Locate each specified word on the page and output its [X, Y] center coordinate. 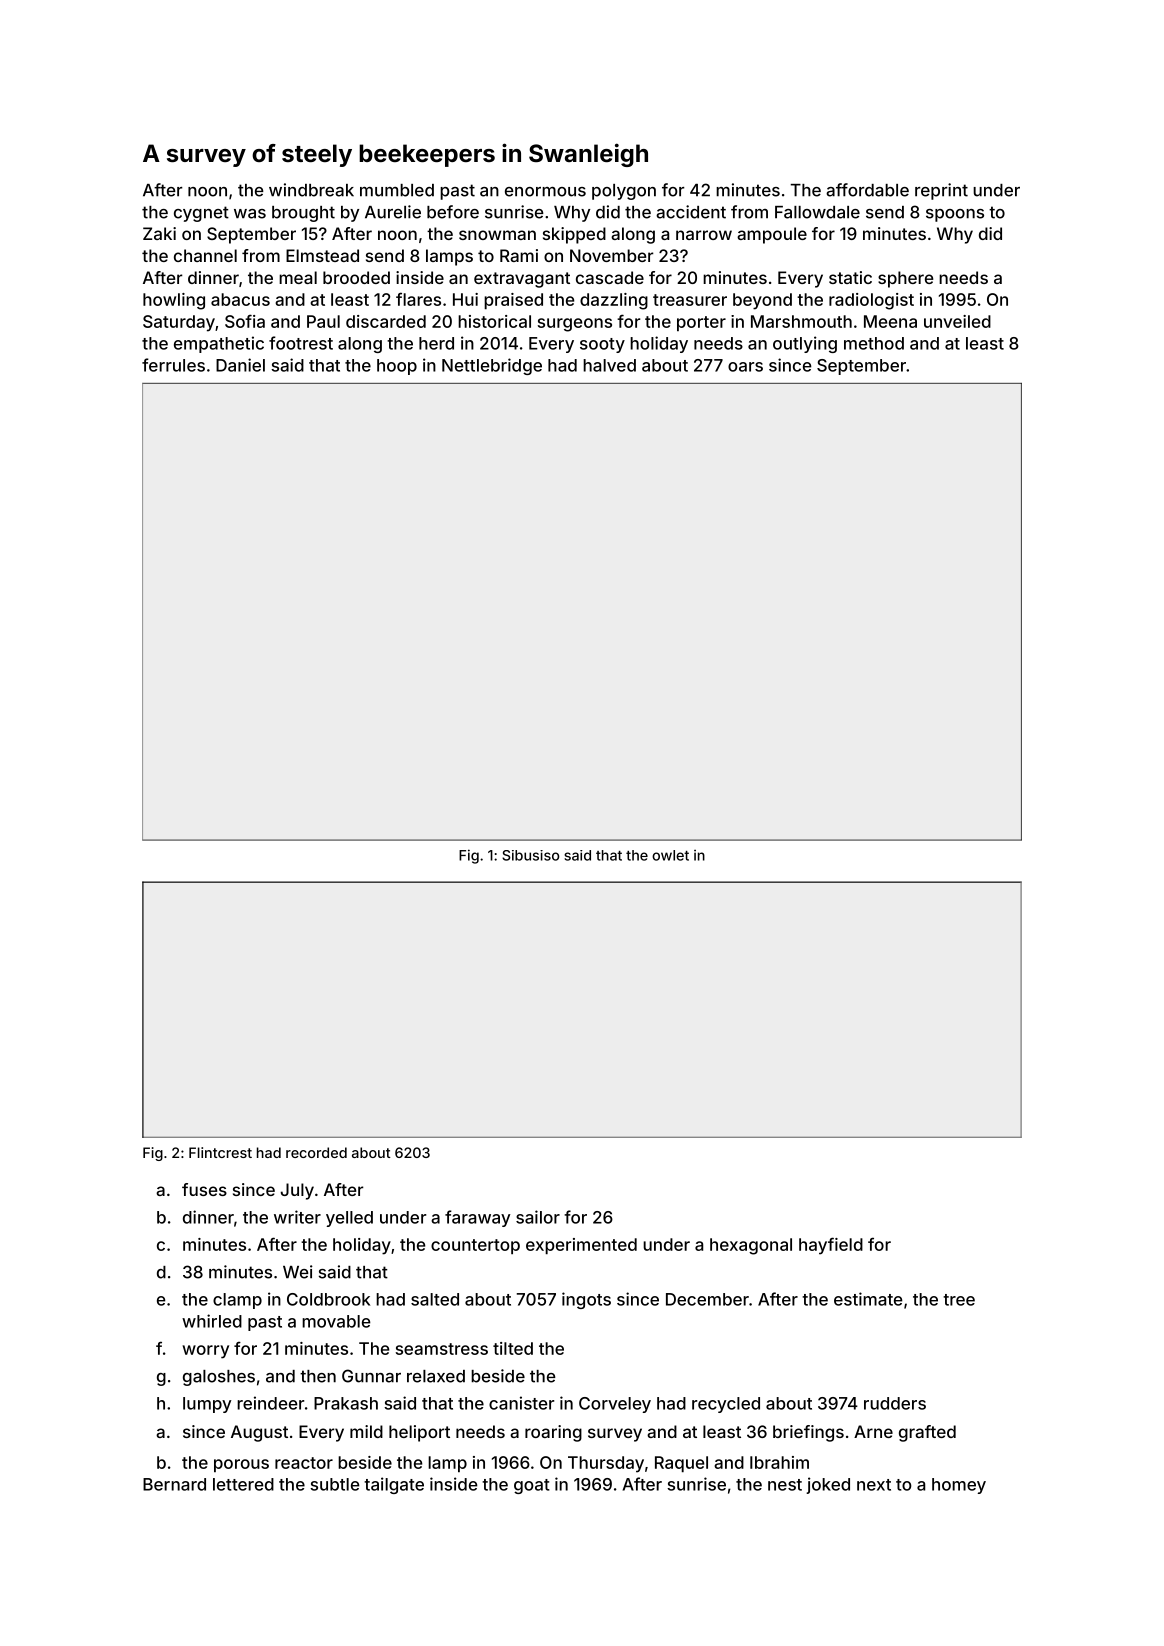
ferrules [173, 365]
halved [609, 365]
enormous [545, 192]
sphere [905, 279]
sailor [538, 1217]
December [707, 1299]
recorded [316, 1152]
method [874, 343]
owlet [670, 855]
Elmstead [322, 255]
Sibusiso [531, 855]
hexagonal [751, 1246]
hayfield [831, 1246]
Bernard [174, 1484]
